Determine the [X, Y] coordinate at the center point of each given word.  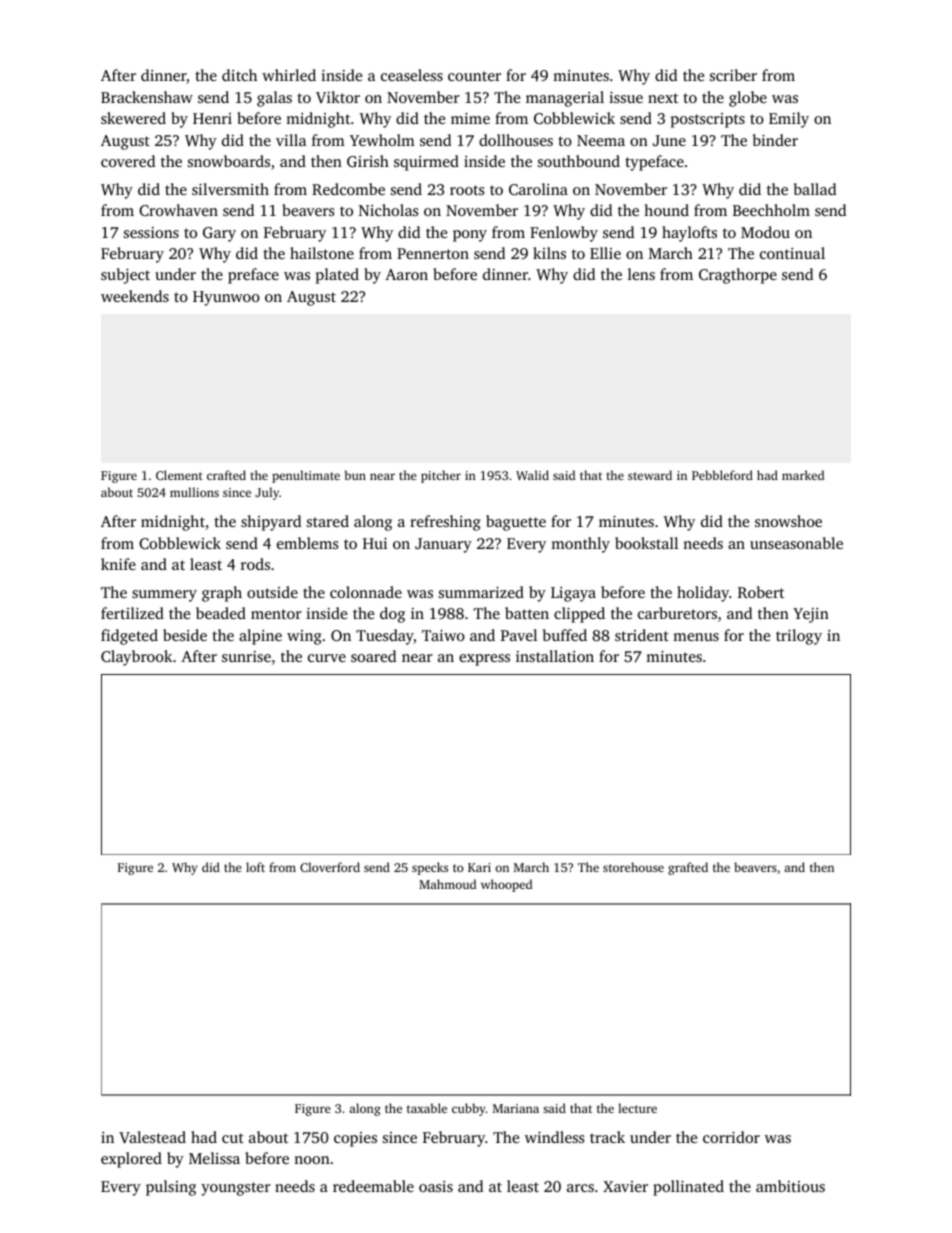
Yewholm [382, 140]
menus [696, 637]
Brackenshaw [147, 97]
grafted [688, 868]
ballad [815, 189]
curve [327, 658]
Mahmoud [447, 884]
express [484, 660]
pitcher [441, 476]
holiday [703, 594]
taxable [427, 1108]
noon [312, 1160]
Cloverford [330, 867]
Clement [179, 475]
